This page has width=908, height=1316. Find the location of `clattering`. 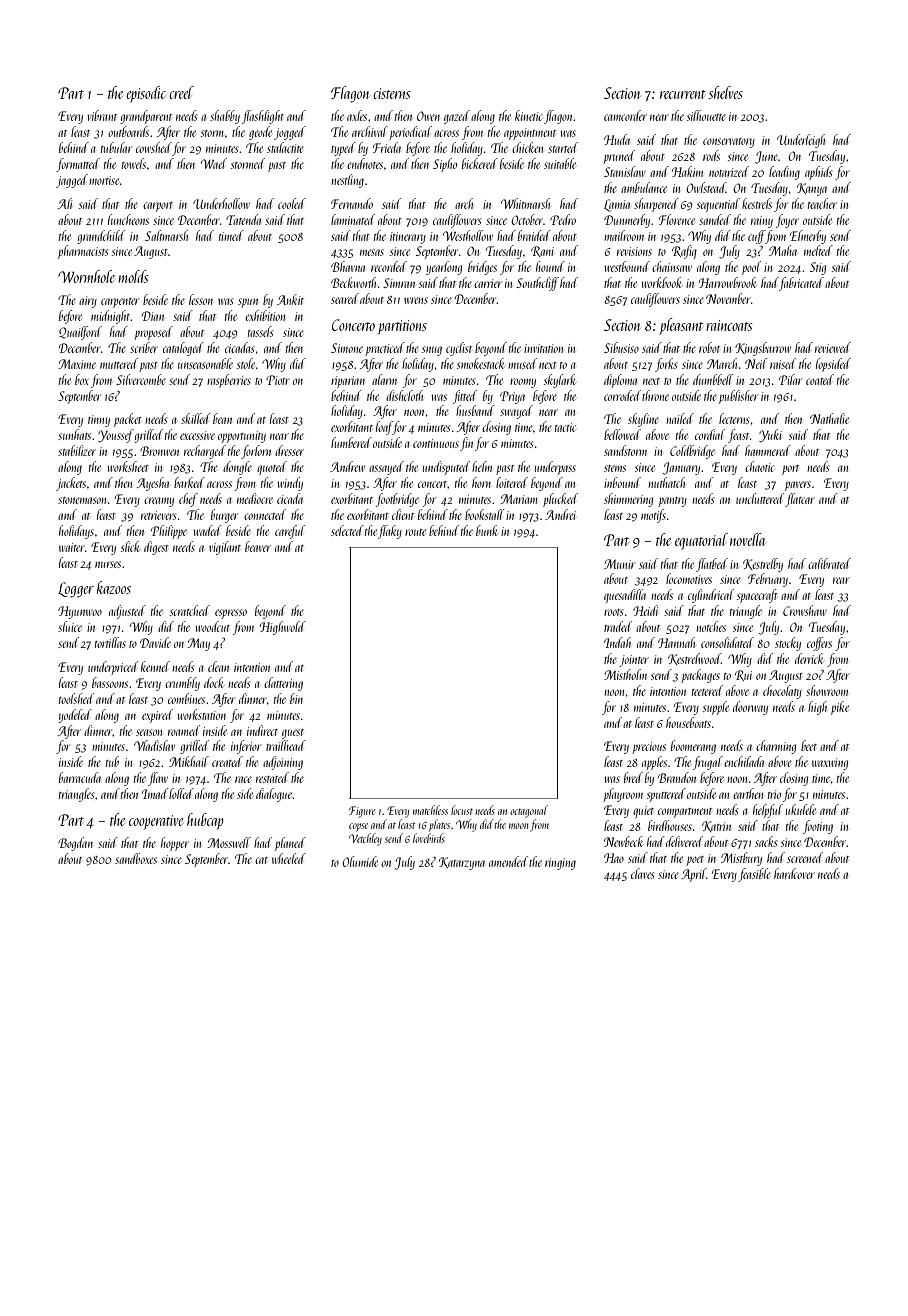

clattering is located at coordinates (283, 684).
